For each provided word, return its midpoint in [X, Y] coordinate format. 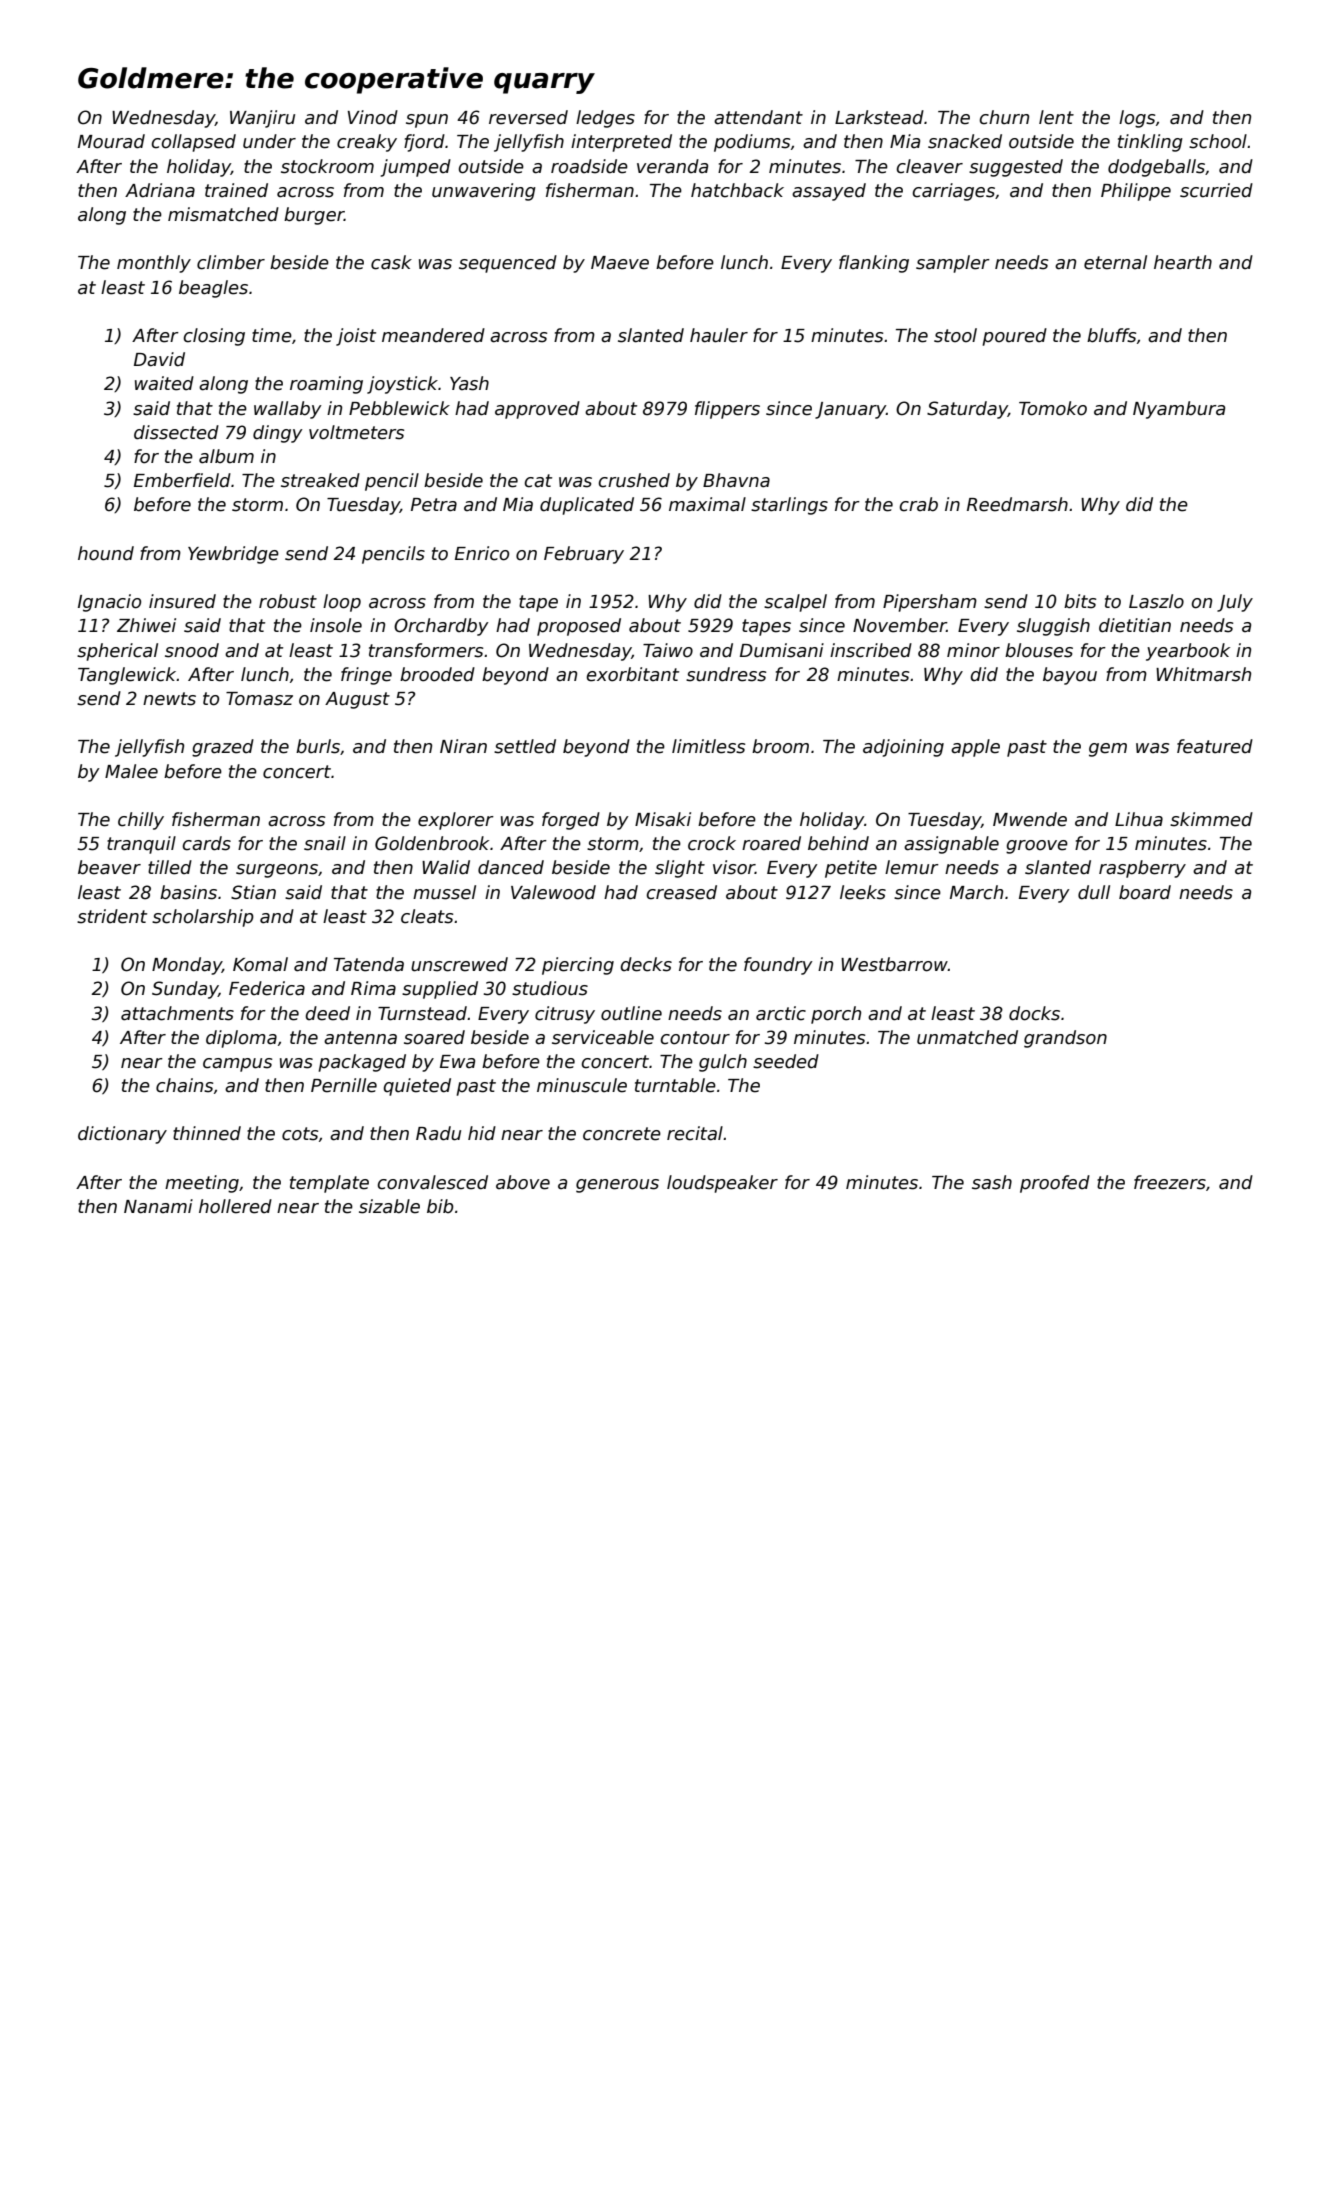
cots [300, 1134]
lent [1056, 117]
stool [955, 335]
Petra [434, 505]
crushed [634, 480]
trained [236, 190]
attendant [758, 117]
